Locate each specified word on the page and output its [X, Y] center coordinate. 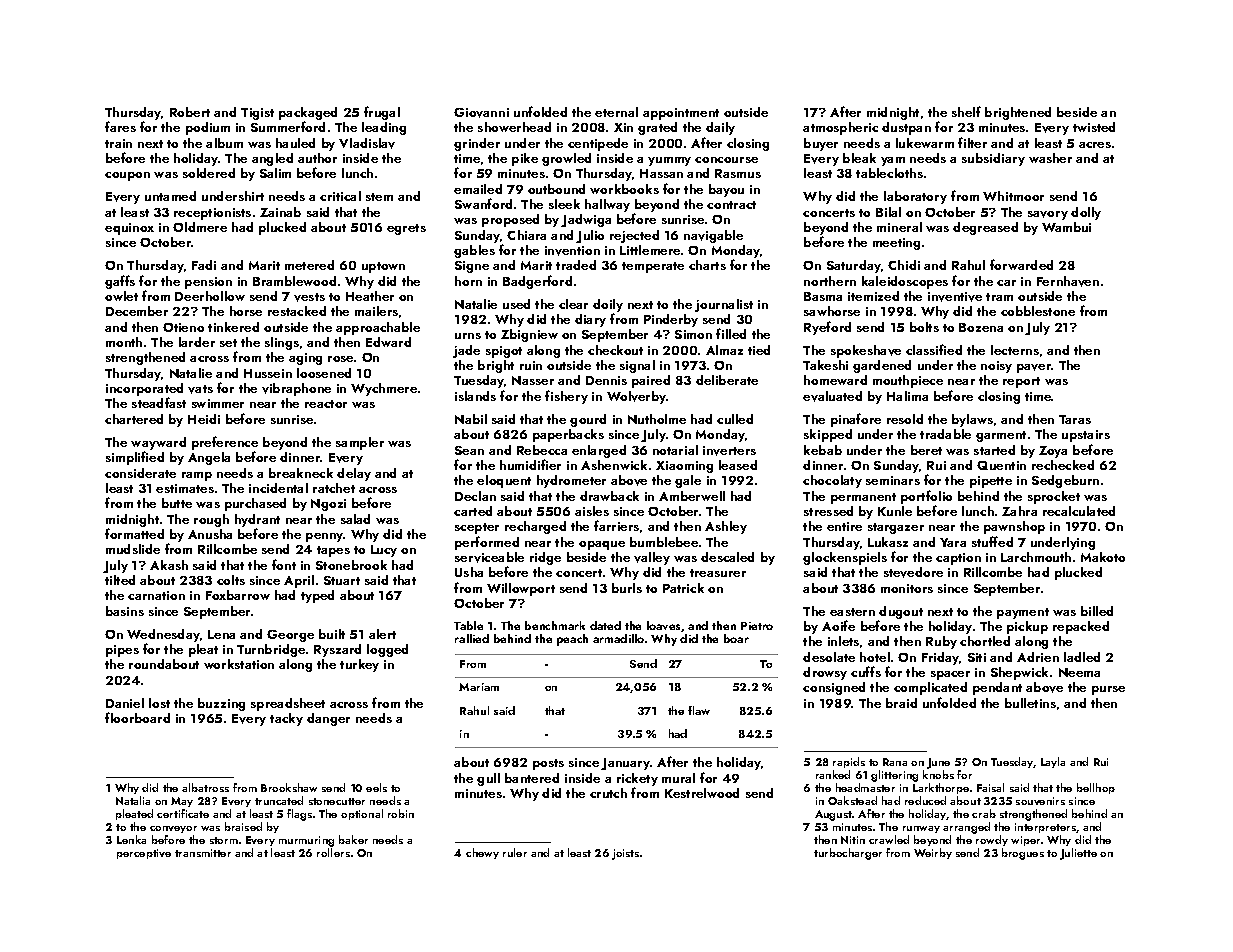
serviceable [489, 557]
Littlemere [650, 250]
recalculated [1079, 511]
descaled [727, 557]
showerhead [514, 127]
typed [317, 596]
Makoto [1103, 557]
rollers [333, 852]
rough [211, 520]
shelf [966, 111]
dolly [1086, 213]
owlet [121, 296]
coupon [127, 176]
